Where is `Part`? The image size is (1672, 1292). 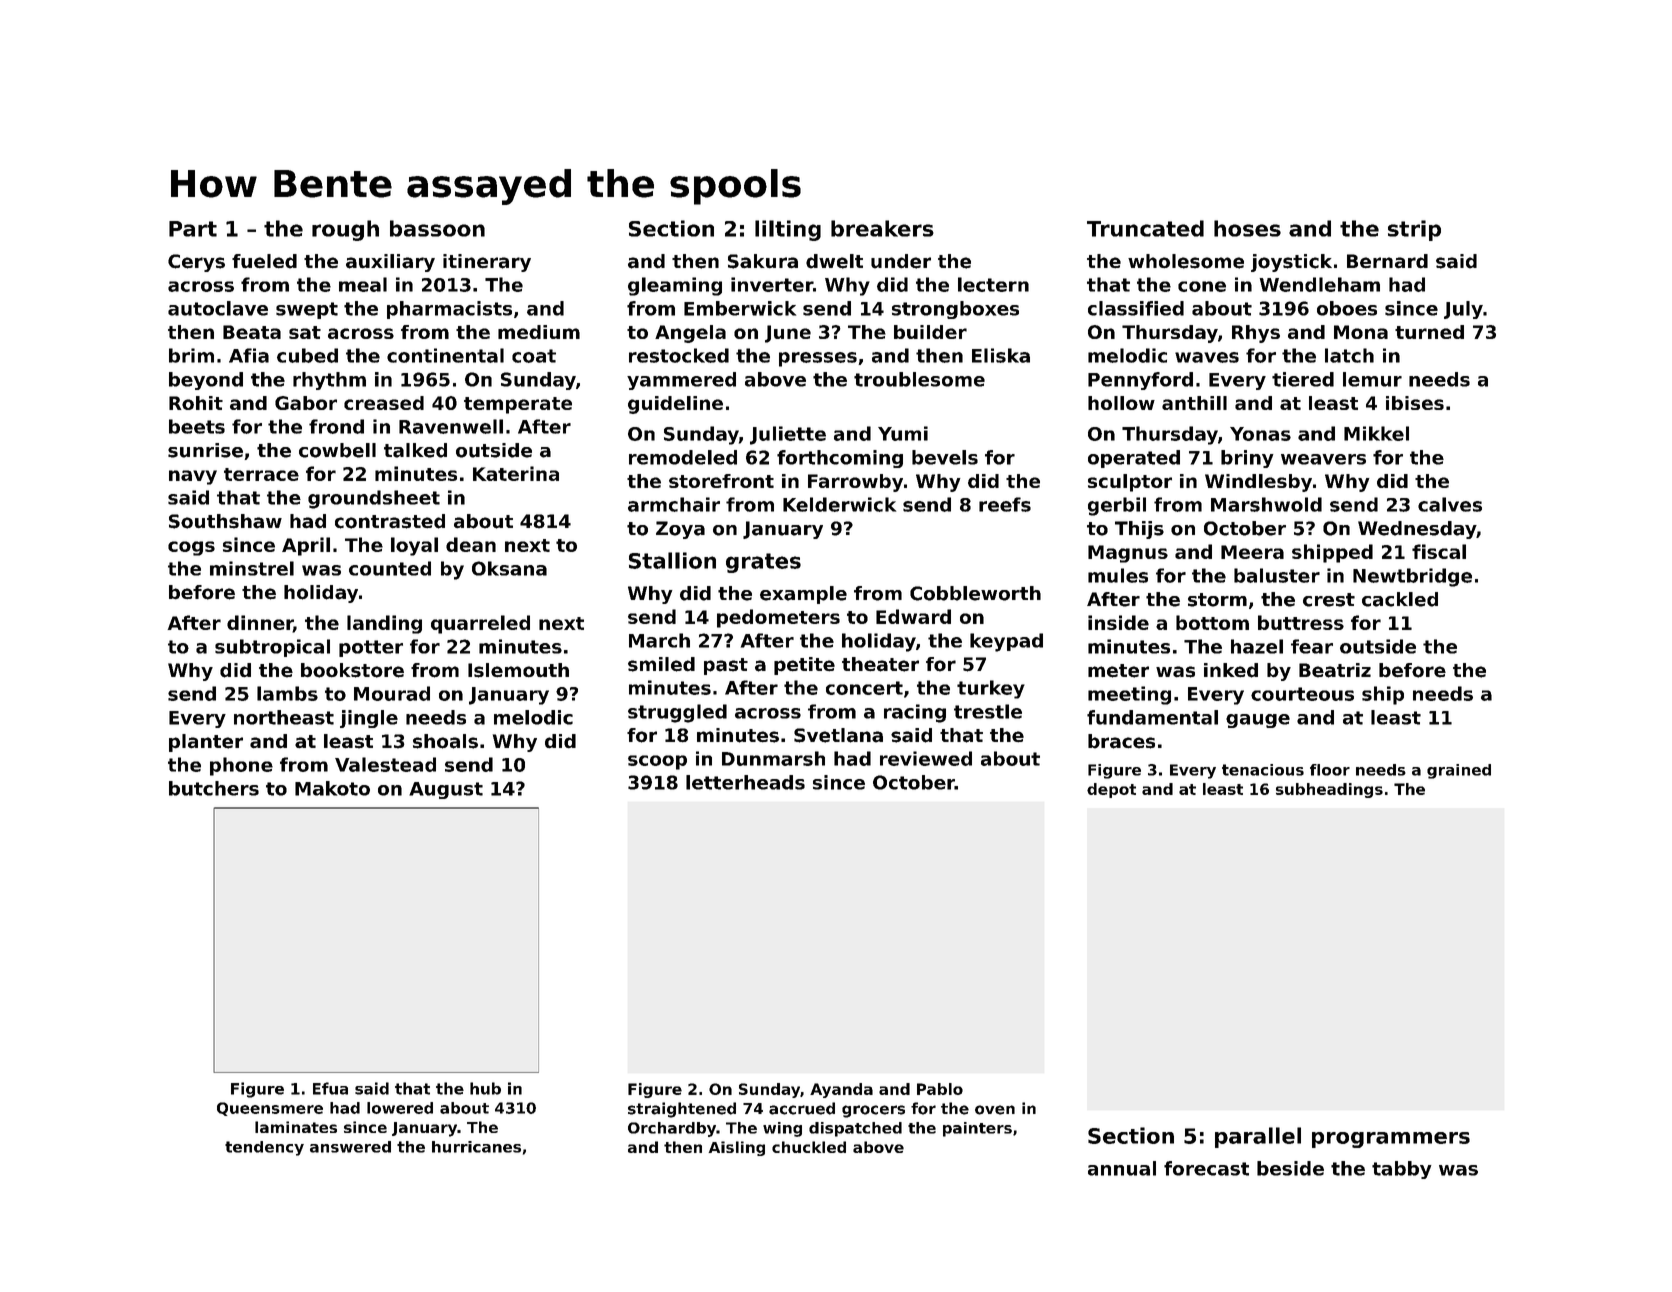
Part is located at coordinates (193, 229).
